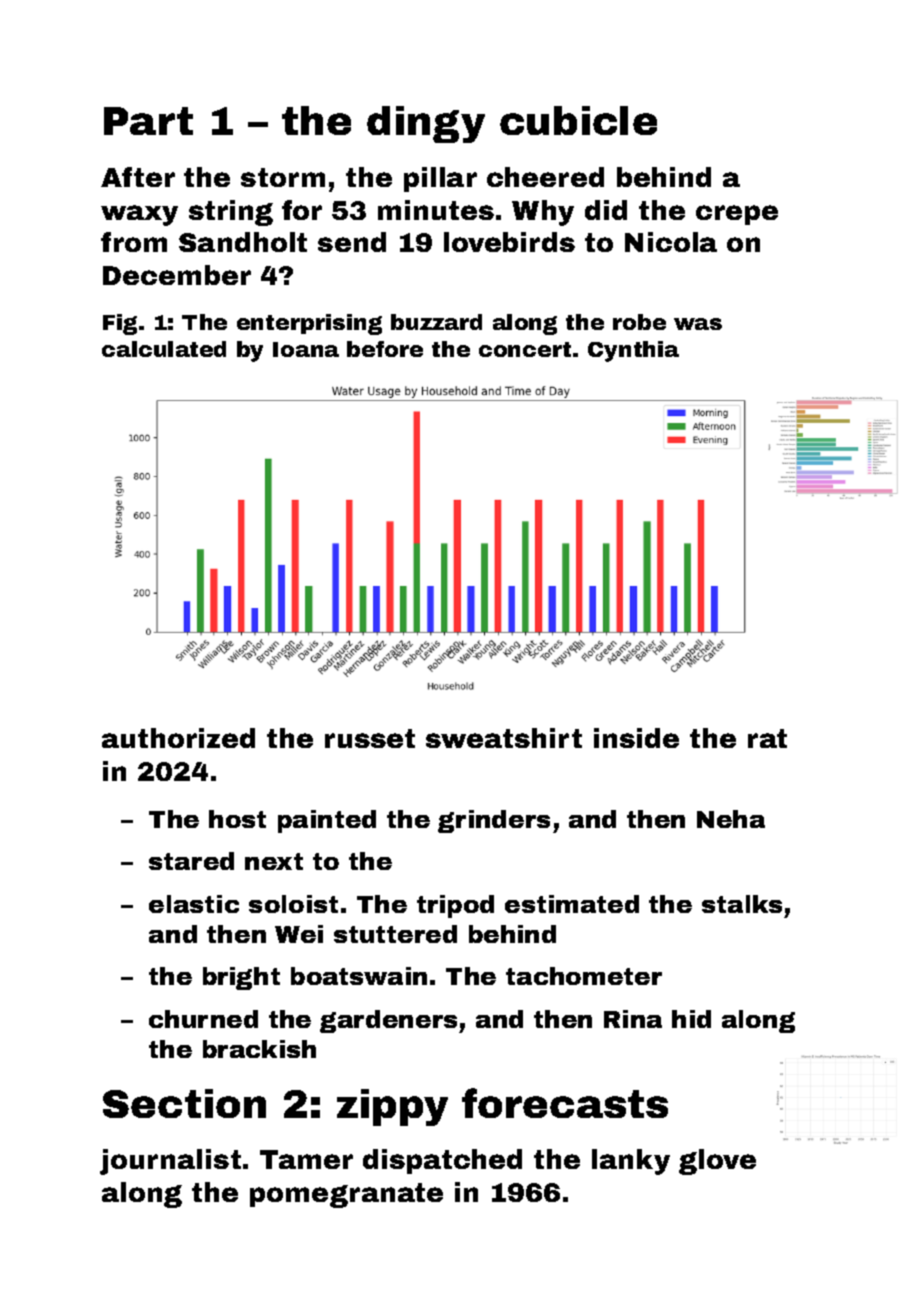 This image has width=924, height=1311. Describe the element at coordinates (346, 1195) in the image. I see `pomegranate` at that location.
